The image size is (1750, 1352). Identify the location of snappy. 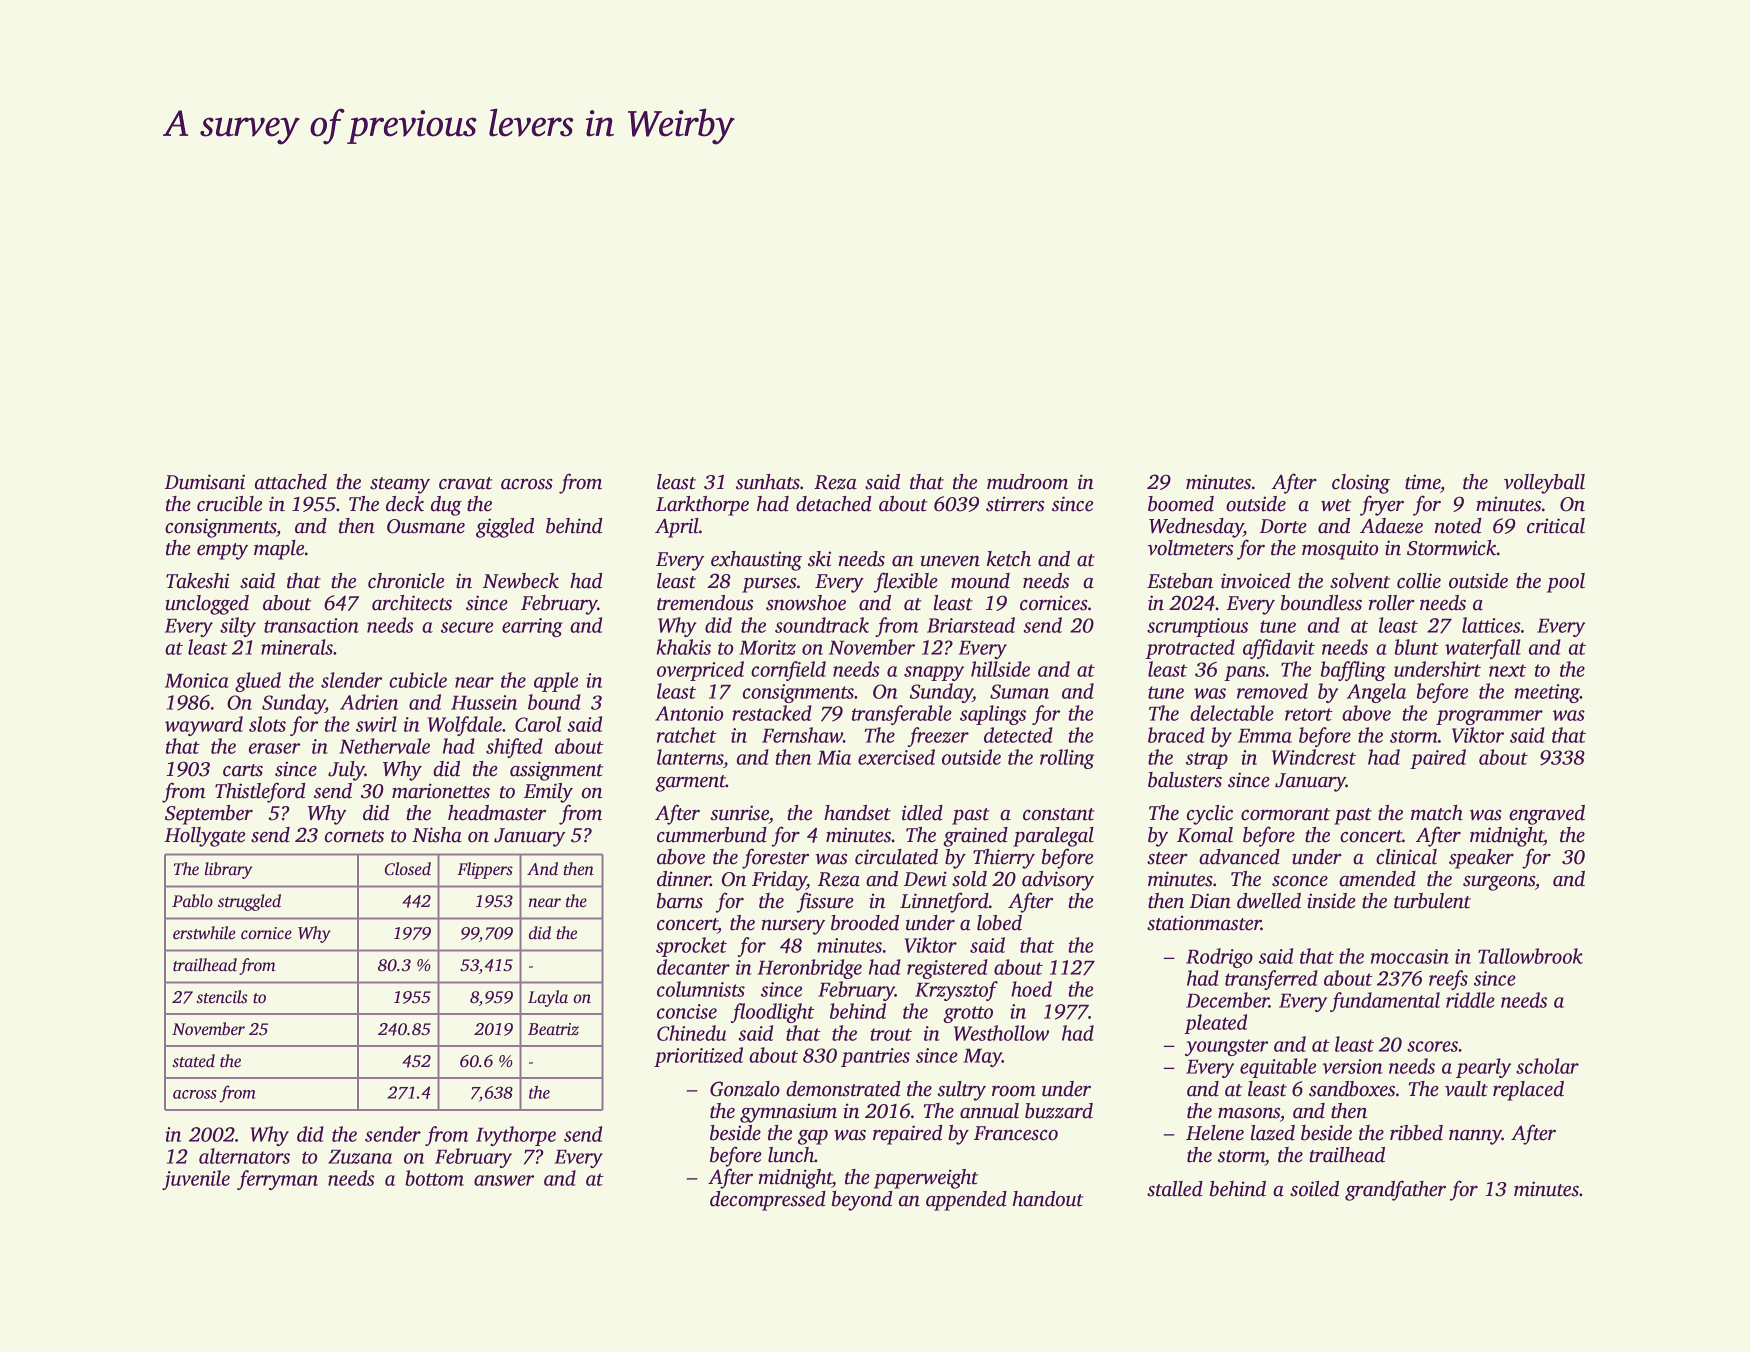
(934, 673).
